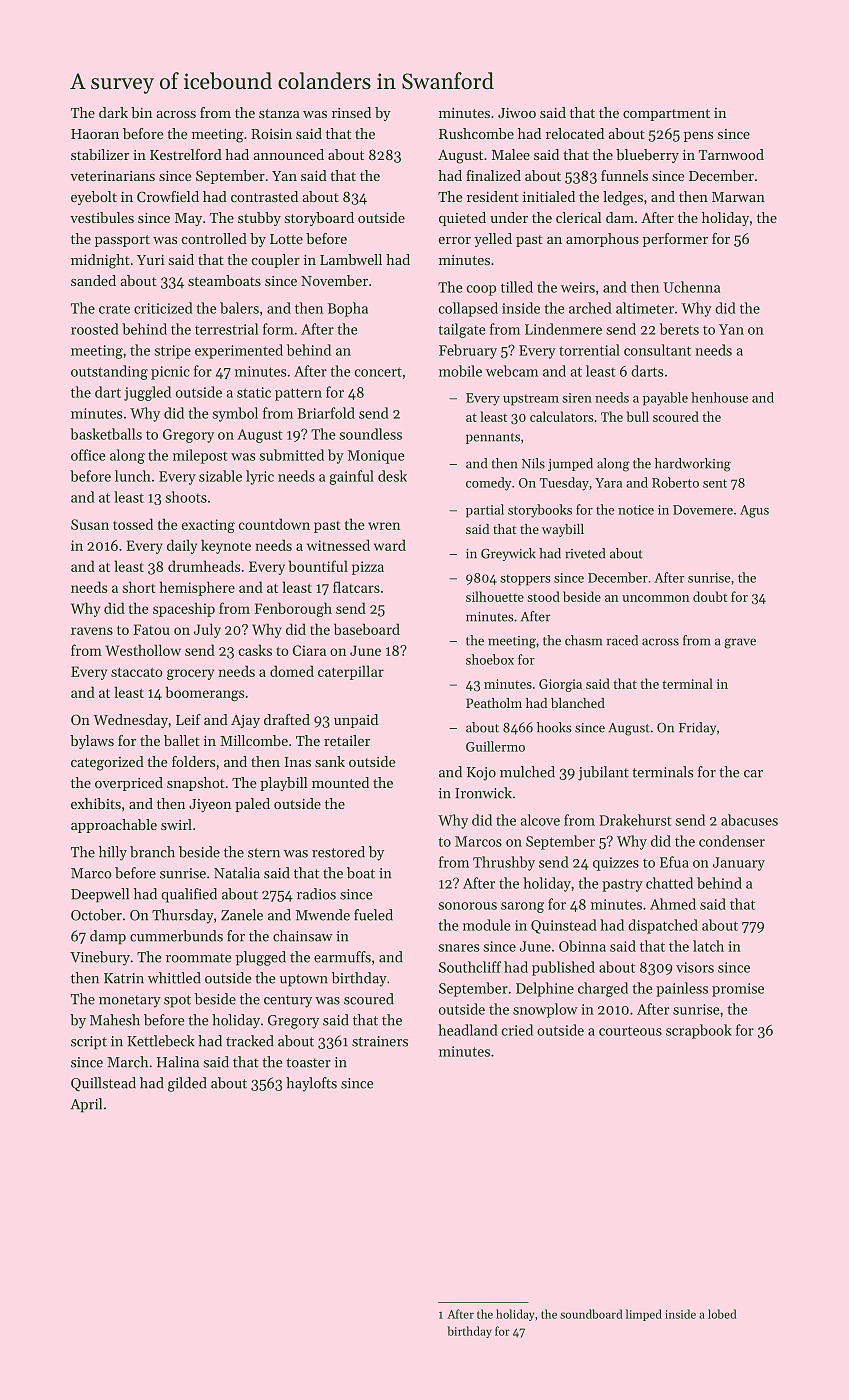 This page has height=1400, width=849. I want to click on Vinebury, so click(100, 958).
